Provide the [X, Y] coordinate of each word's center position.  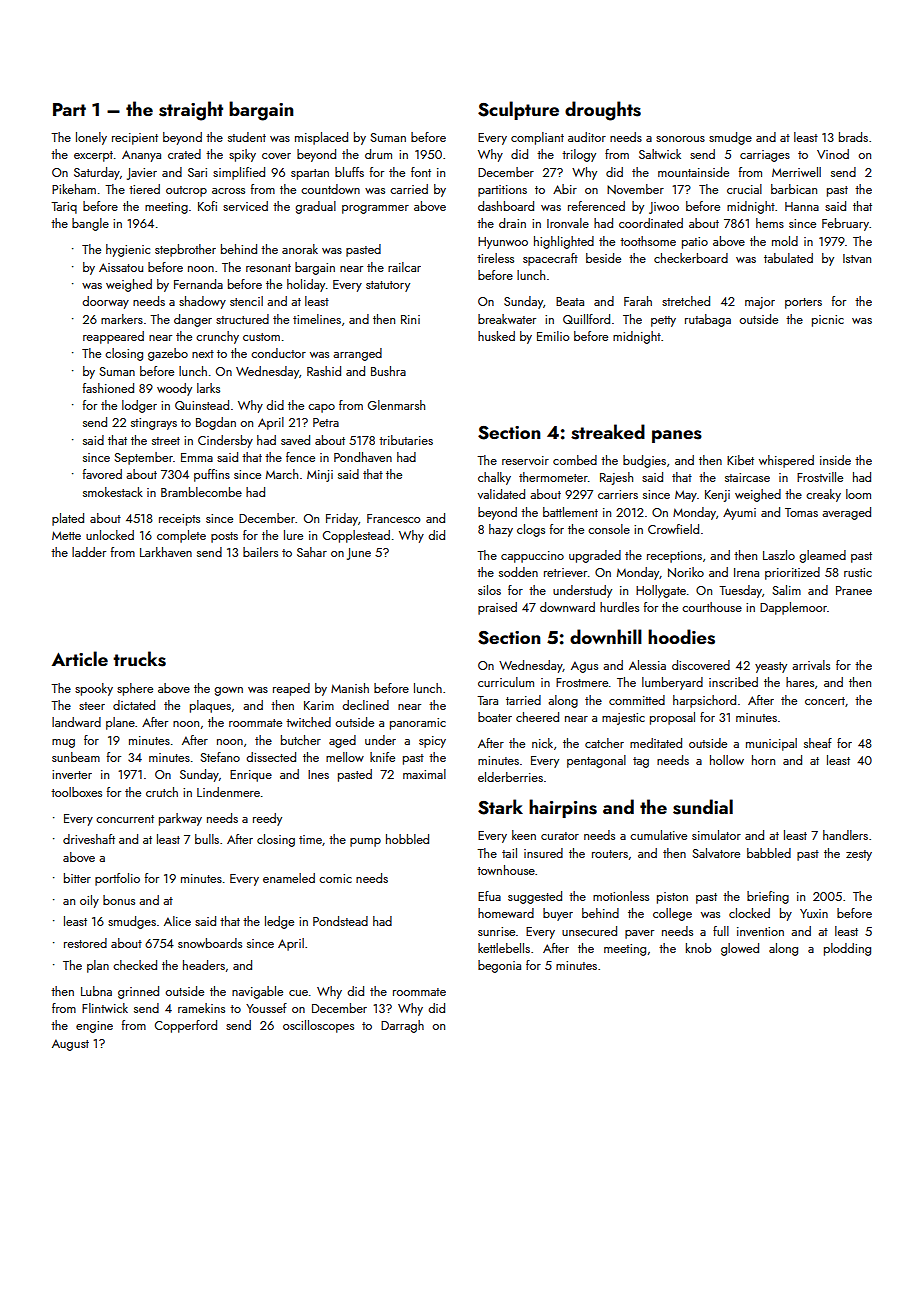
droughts [603, 111]
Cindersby [225, 441]
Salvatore [716, 853]
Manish [350, 688]
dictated [134, 705]
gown [228, 691]
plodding [847, 949]
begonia [499, 966]
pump [365, 842]
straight [191, 111]
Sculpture [518, 110]
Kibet [740, 460]
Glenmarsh [396, 405]
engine [94, 1027]
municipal [771, 744]
